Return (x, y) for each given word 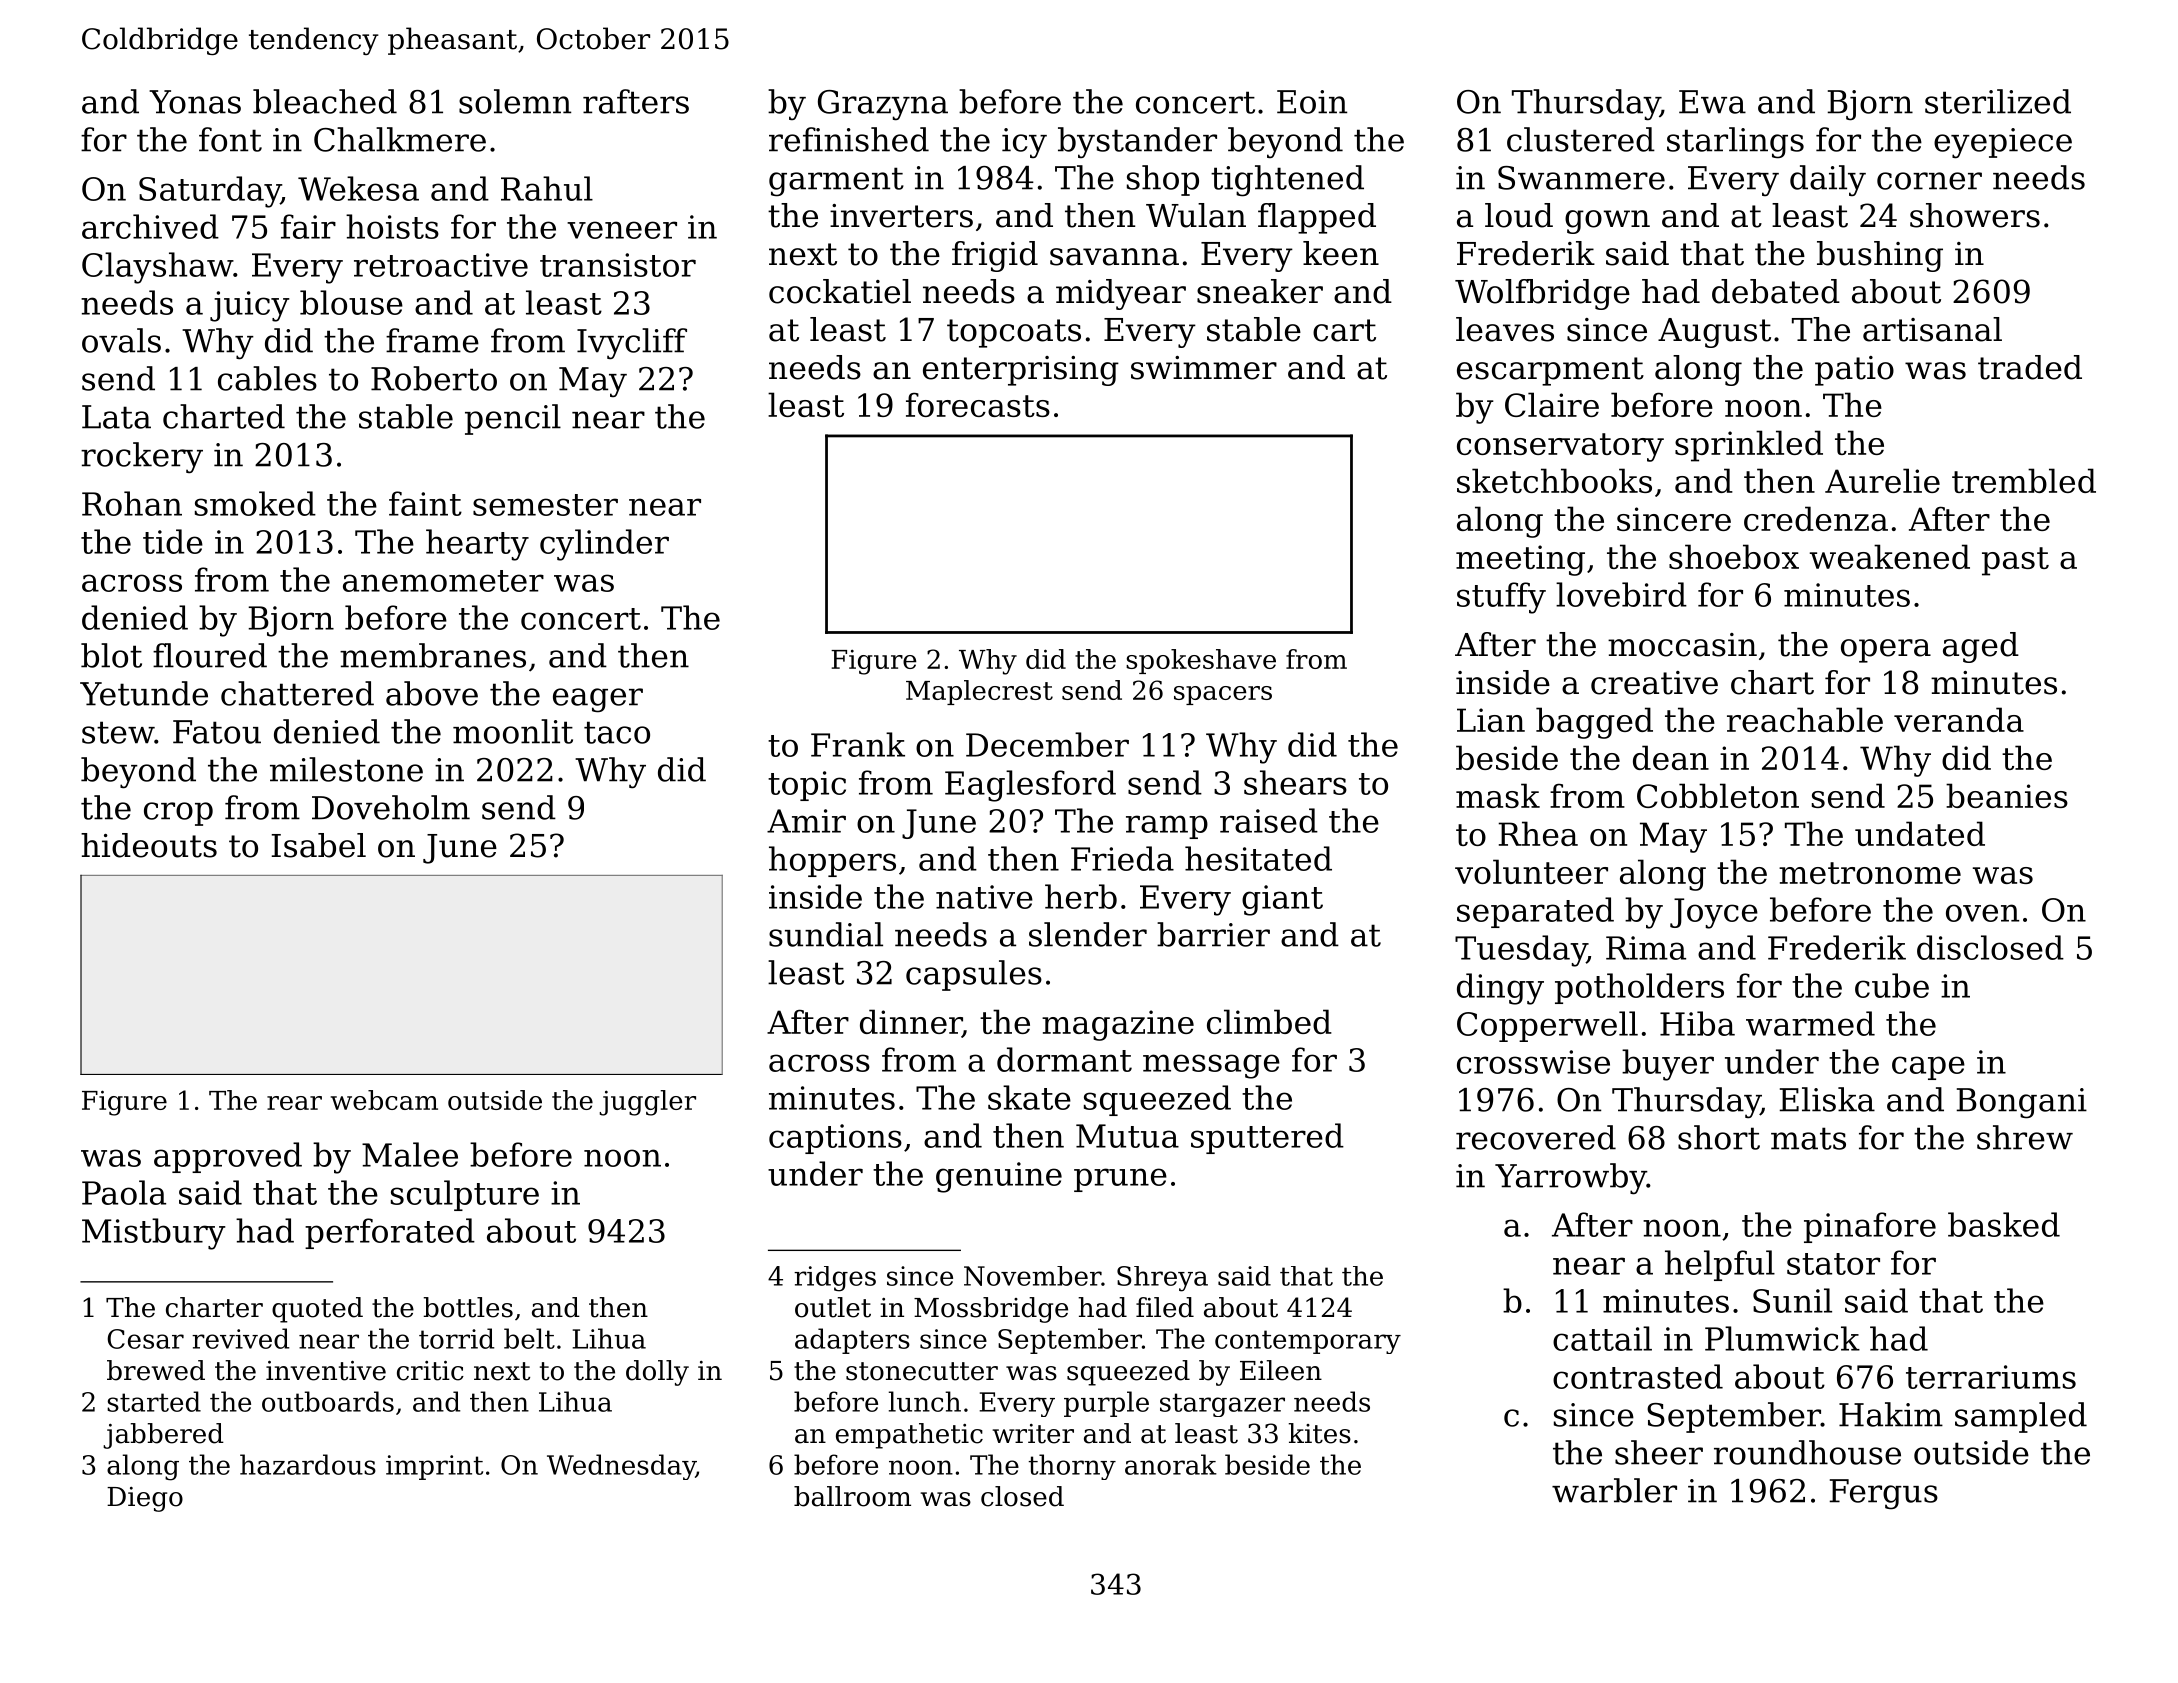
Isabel (318, 845)
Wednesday (621, 1467)
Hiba (1697, 1023)
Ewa (1712, 102)
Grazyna (883, 105)
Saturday (210, 192)
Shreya (1162, 1279)
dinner (911, 1023)
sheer (1659, 1452)
